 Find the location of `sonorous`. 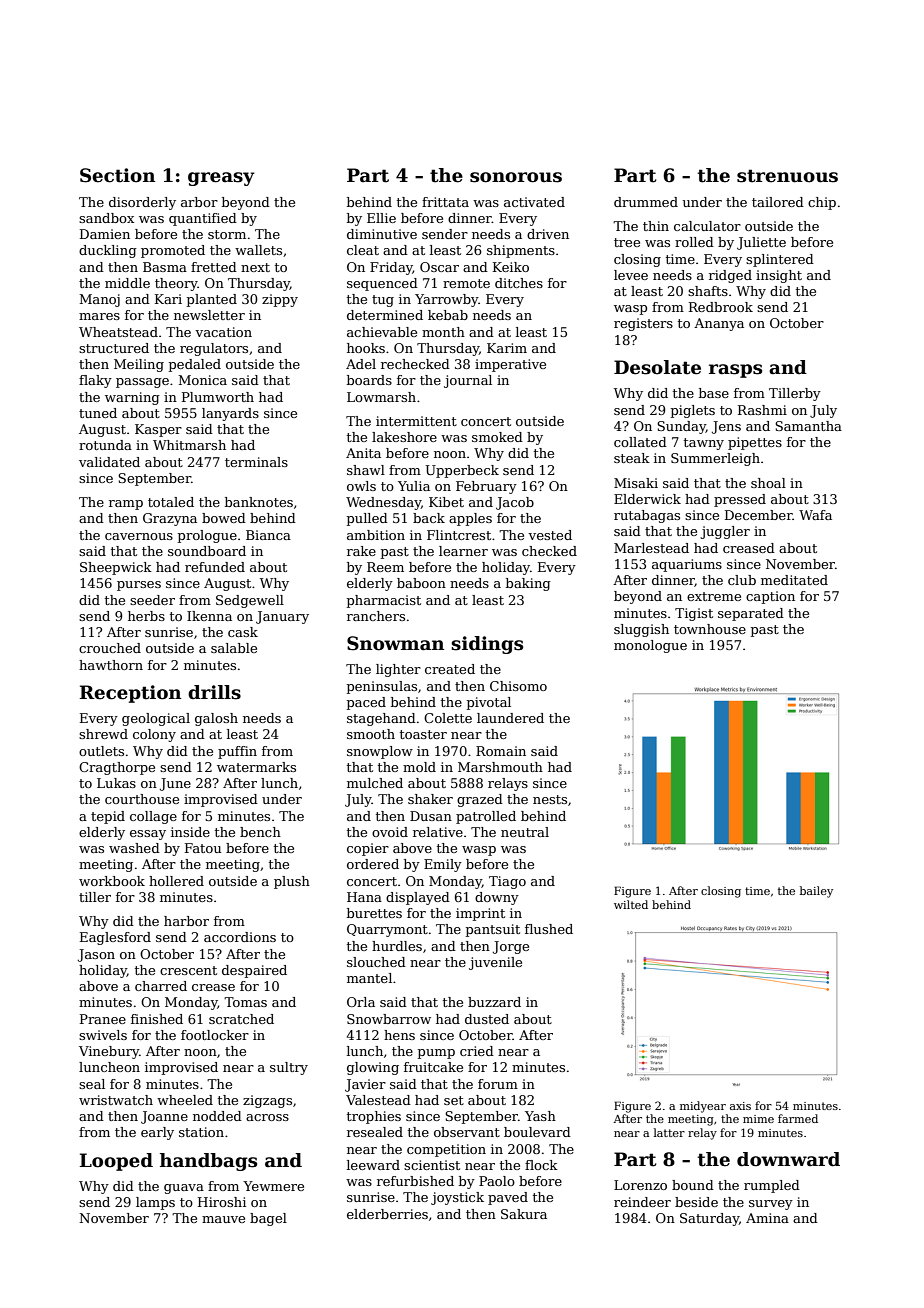

sonorous is located at coordinates (516, 177).
